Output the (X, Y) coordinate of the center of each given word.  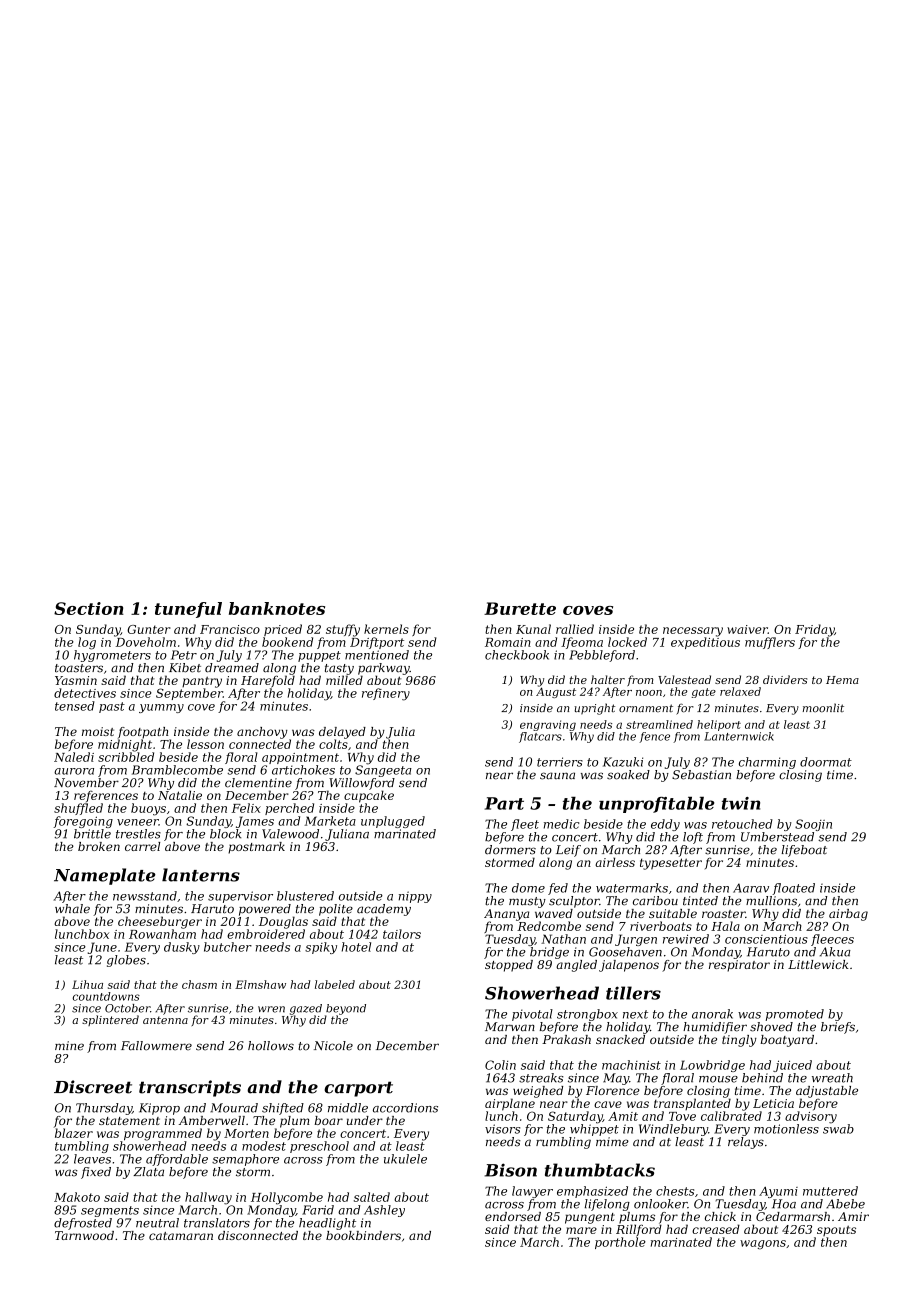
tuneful (188, 610)
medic (561, 824)
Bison (511, 1170)
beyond (346, 1009)
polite (336, 910)
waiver (747, 629)
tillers (633, 993)
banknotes (277, 608)
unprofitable (656, 805)
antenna (165, 1020)
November (86, 783)
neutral (157, 1223)
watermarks (632, 888)
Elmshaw (260, 984)
